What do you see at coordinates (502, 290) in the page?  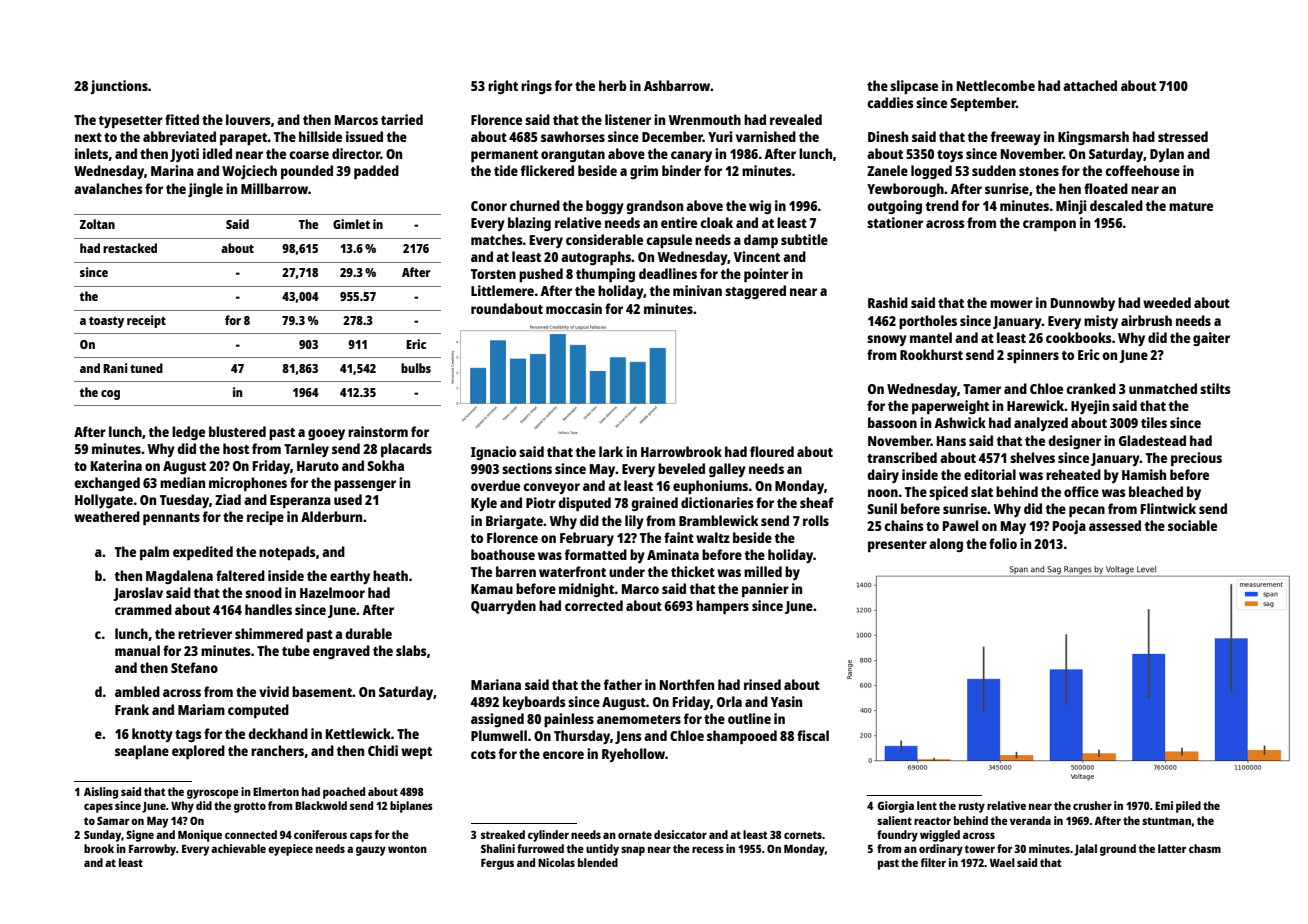 I see `Littlemere` at bounding box center [502, 290].
